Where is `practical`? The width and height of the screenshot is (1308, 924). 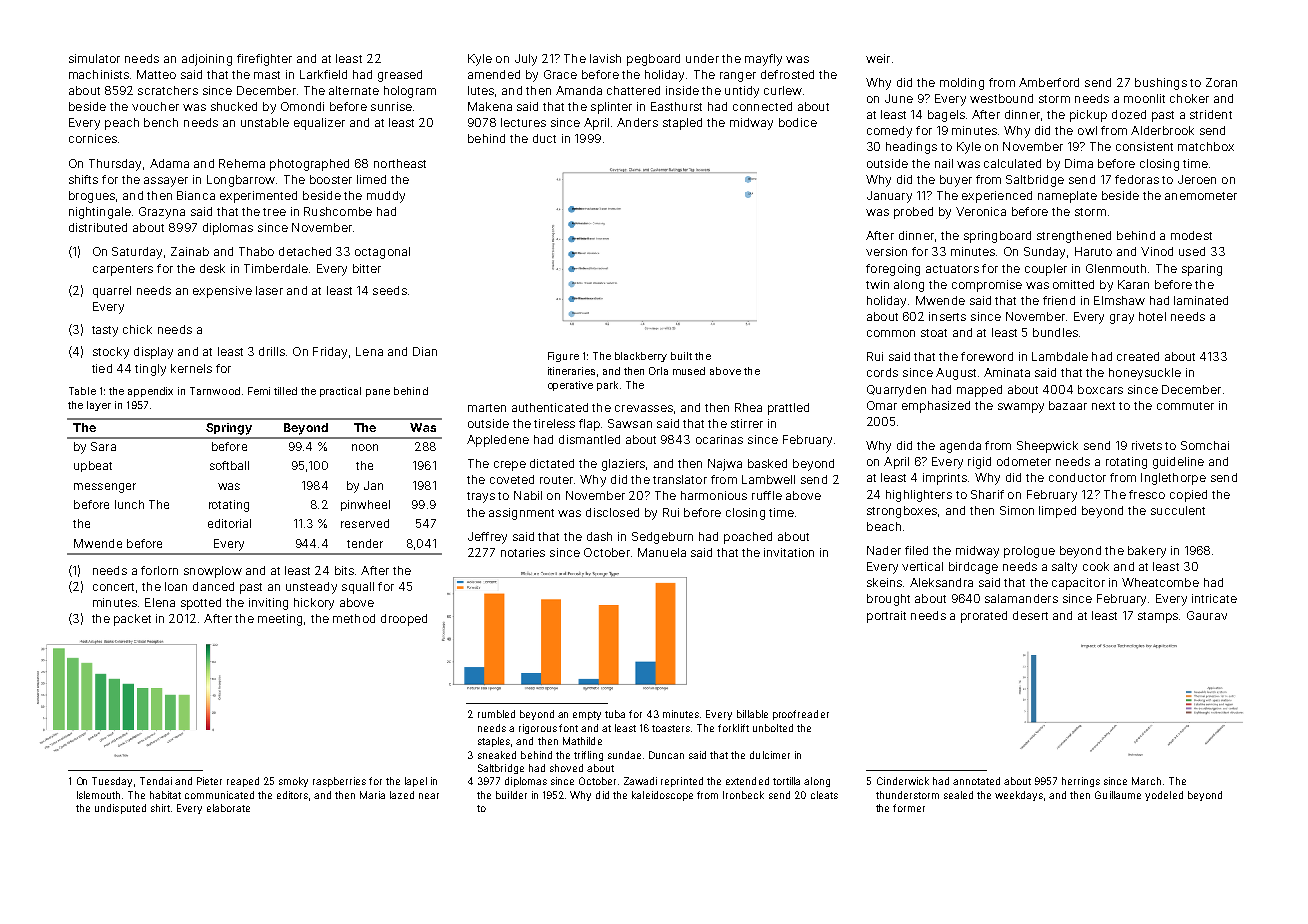 practical is located at coordinates (340, 392).
